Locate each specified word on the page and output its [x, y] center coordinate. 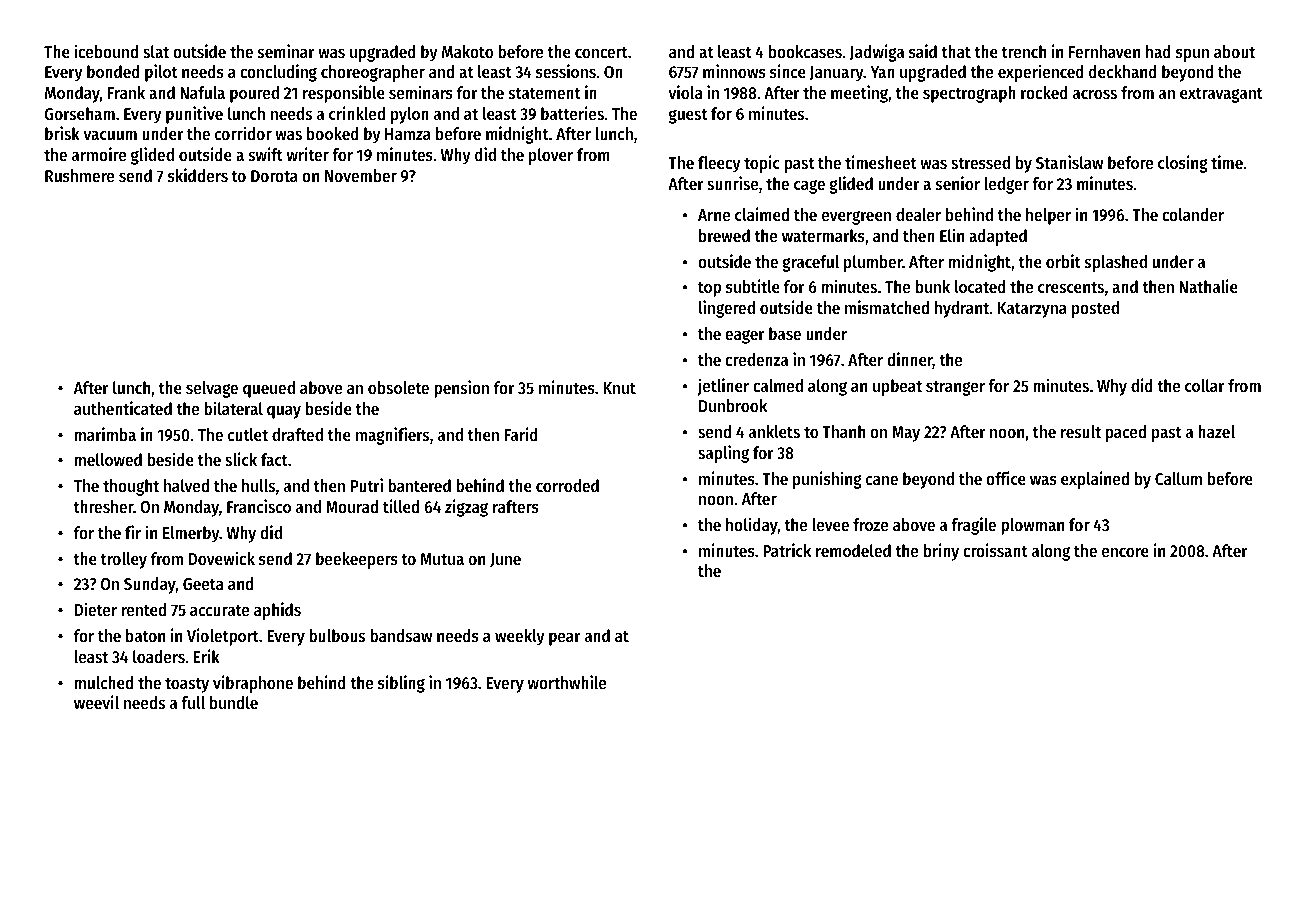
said [923, 51]
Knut [619, 388]
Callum [1178, 478]
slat [156, 51]
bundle [234, 702]
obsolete [398, 387]
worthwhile [567, 682]
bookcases [805, 51]
